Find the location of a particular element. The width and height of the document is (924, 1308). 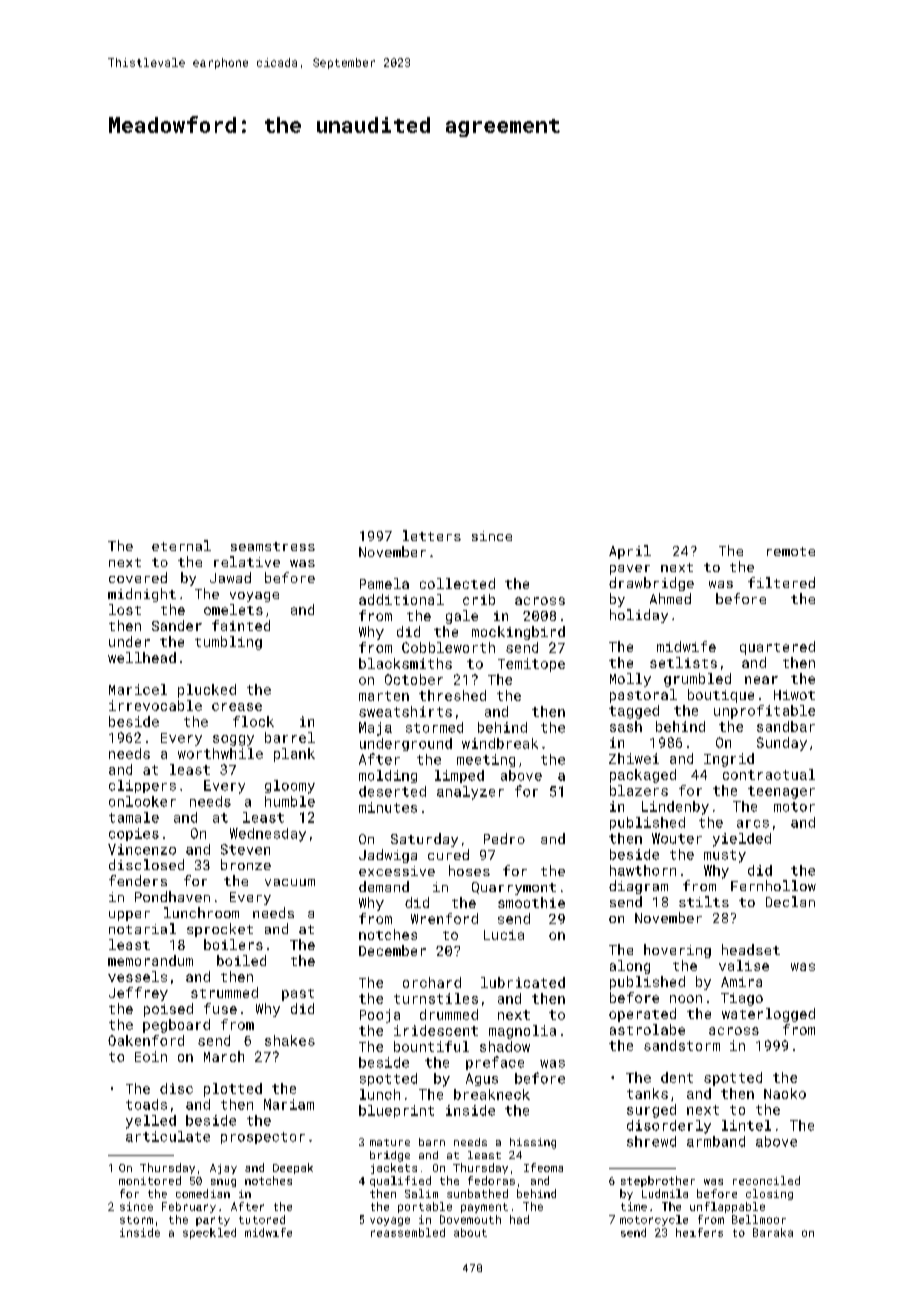

December is located at coordinates (392, 950).
